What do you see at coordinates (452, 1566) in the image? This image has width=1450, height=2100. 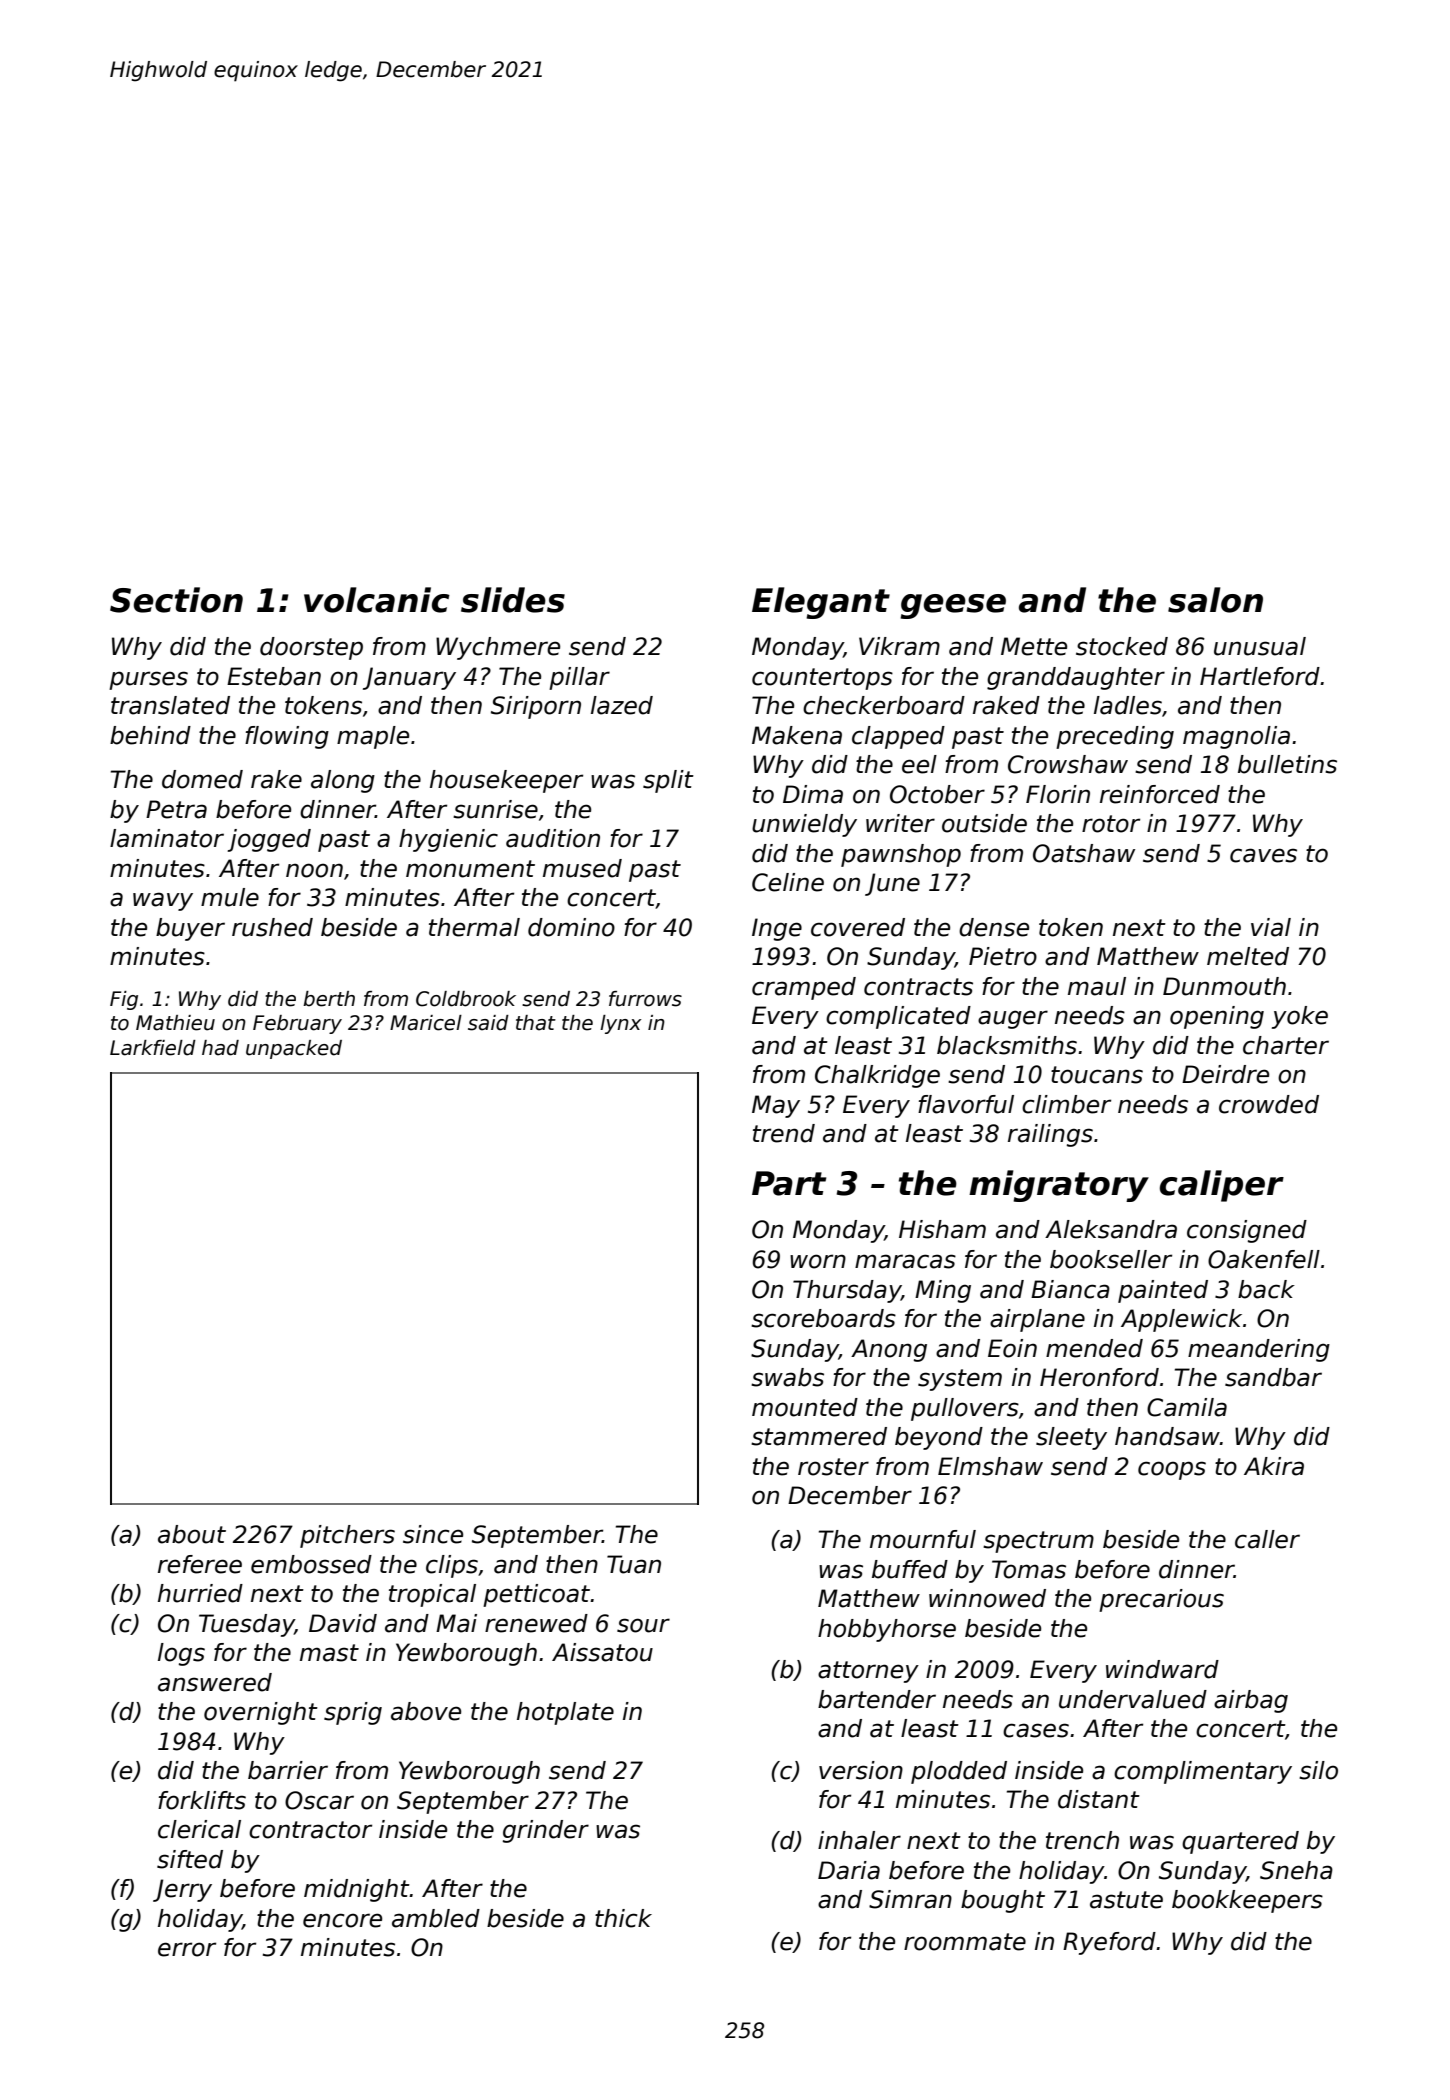 I see `clips` at bounding box center [452, 1566].
